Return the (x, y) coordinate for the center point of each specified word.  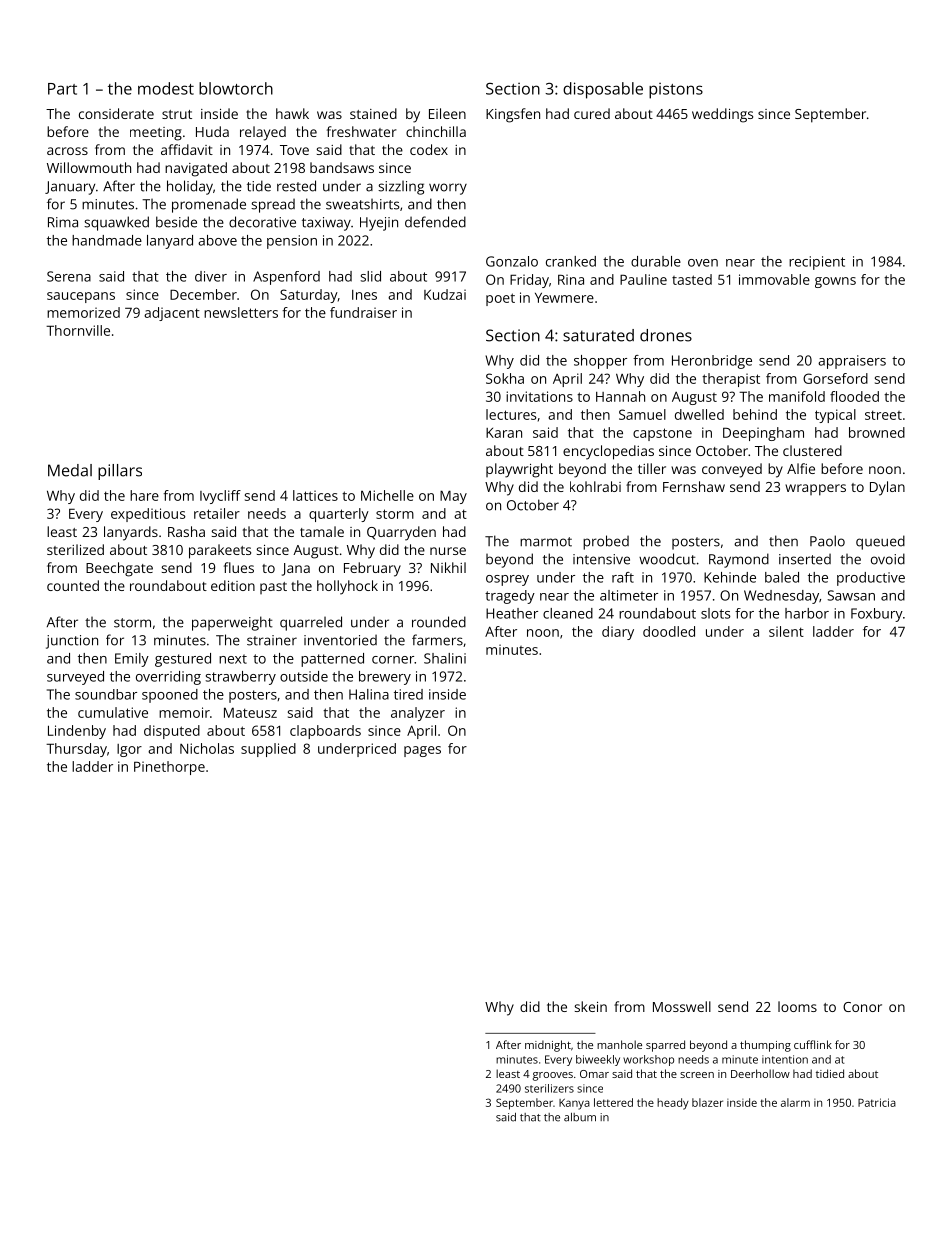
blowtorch (236, 88)
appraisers (852, 362)
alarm (795, 1102)
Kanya (574, 1104)
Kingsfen (513, 115)
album (580, 1117)
